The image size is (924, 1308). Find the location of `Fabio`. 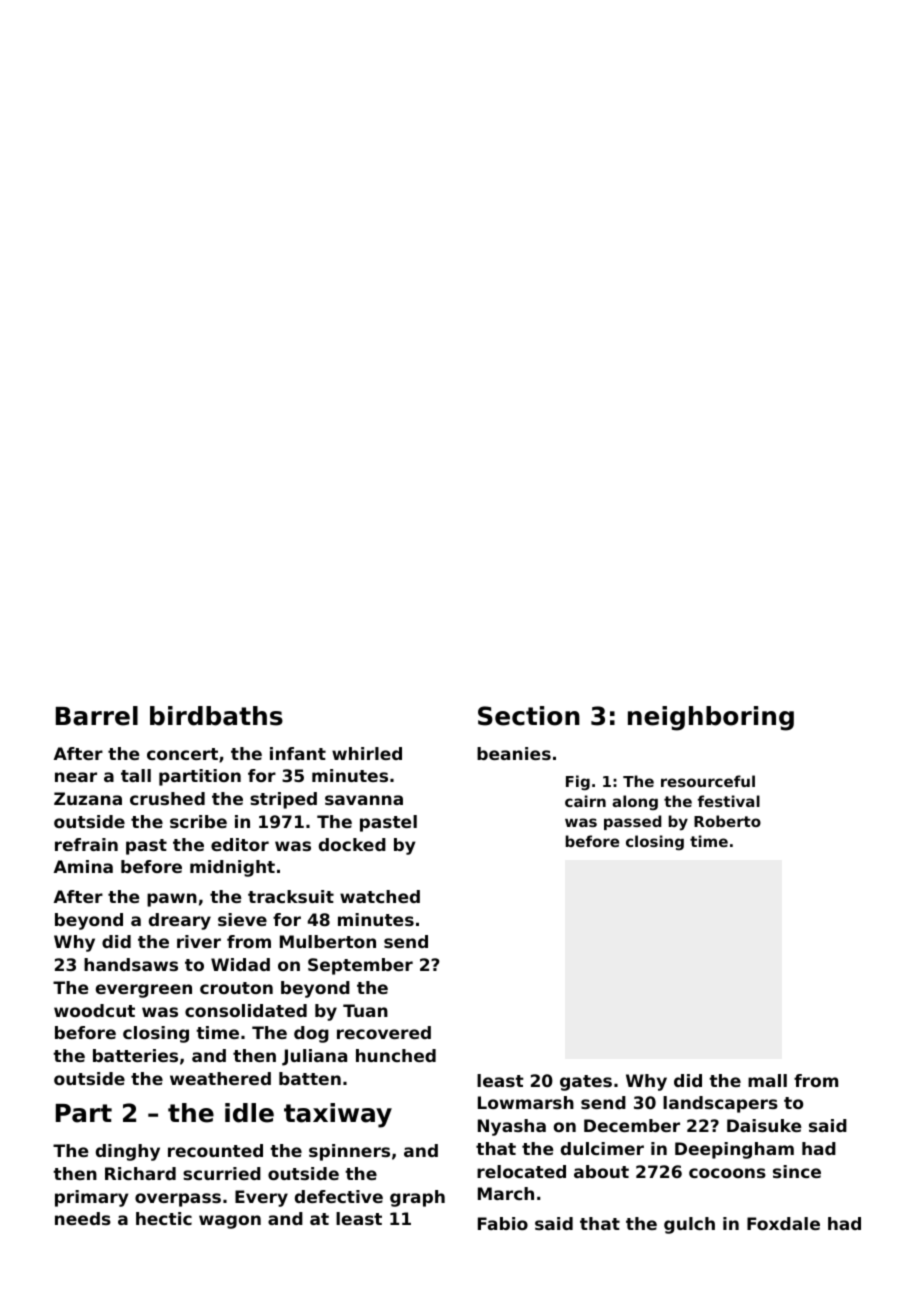

Fabio is located at coordinates (503, 1223).
